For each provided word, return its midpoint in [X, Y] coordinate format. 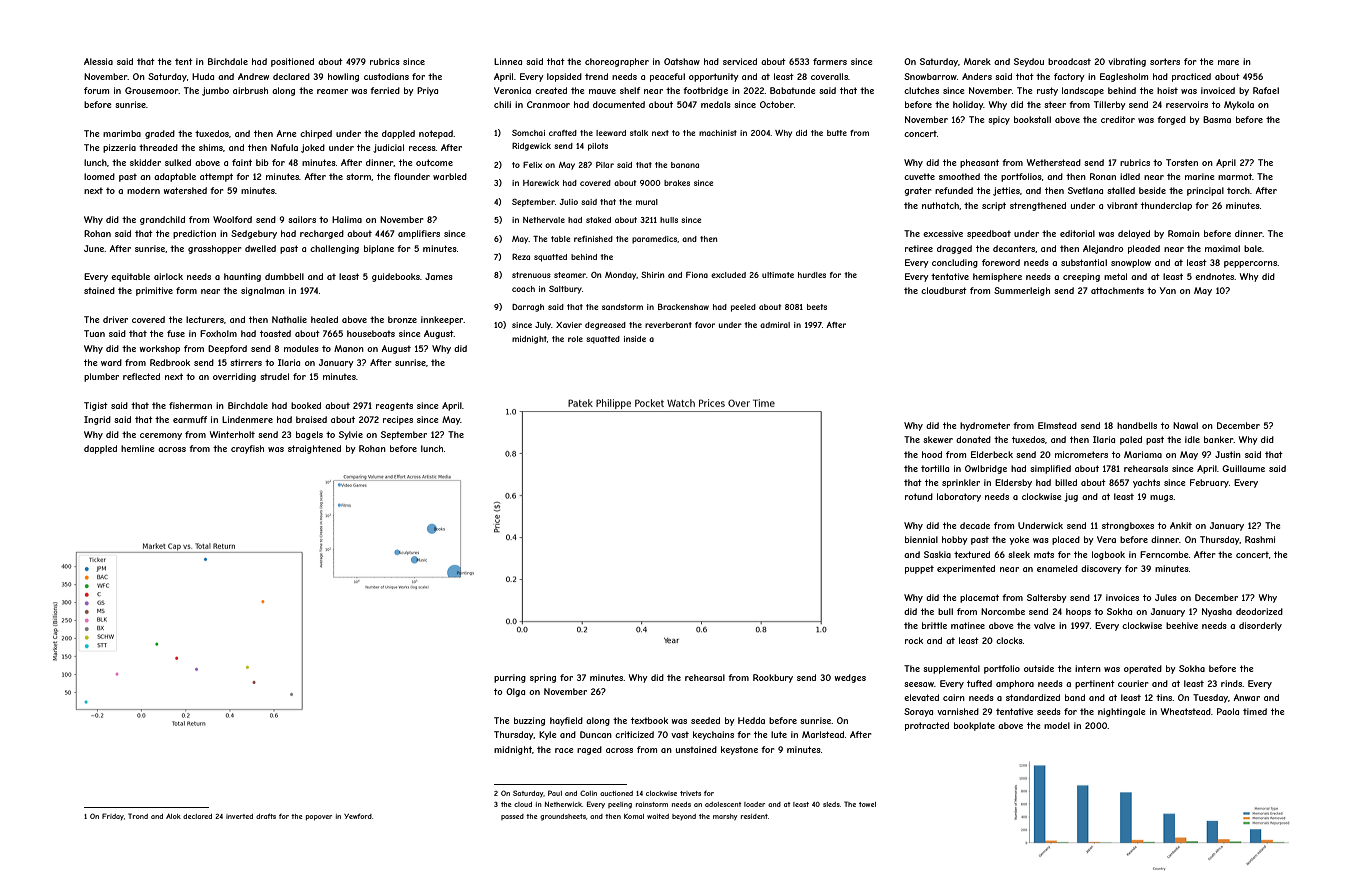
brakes [677, 183]
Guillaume [1243, 468]
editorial [1077, 233]
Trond [138, 816]
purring [510, 678]
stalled [1121, 190]
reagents [394, 406]
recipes [398, 420]
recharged [322, 234]
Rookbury [773, 678]
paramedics [654, 240]
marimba [122, 133]
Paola [1228, 711]
